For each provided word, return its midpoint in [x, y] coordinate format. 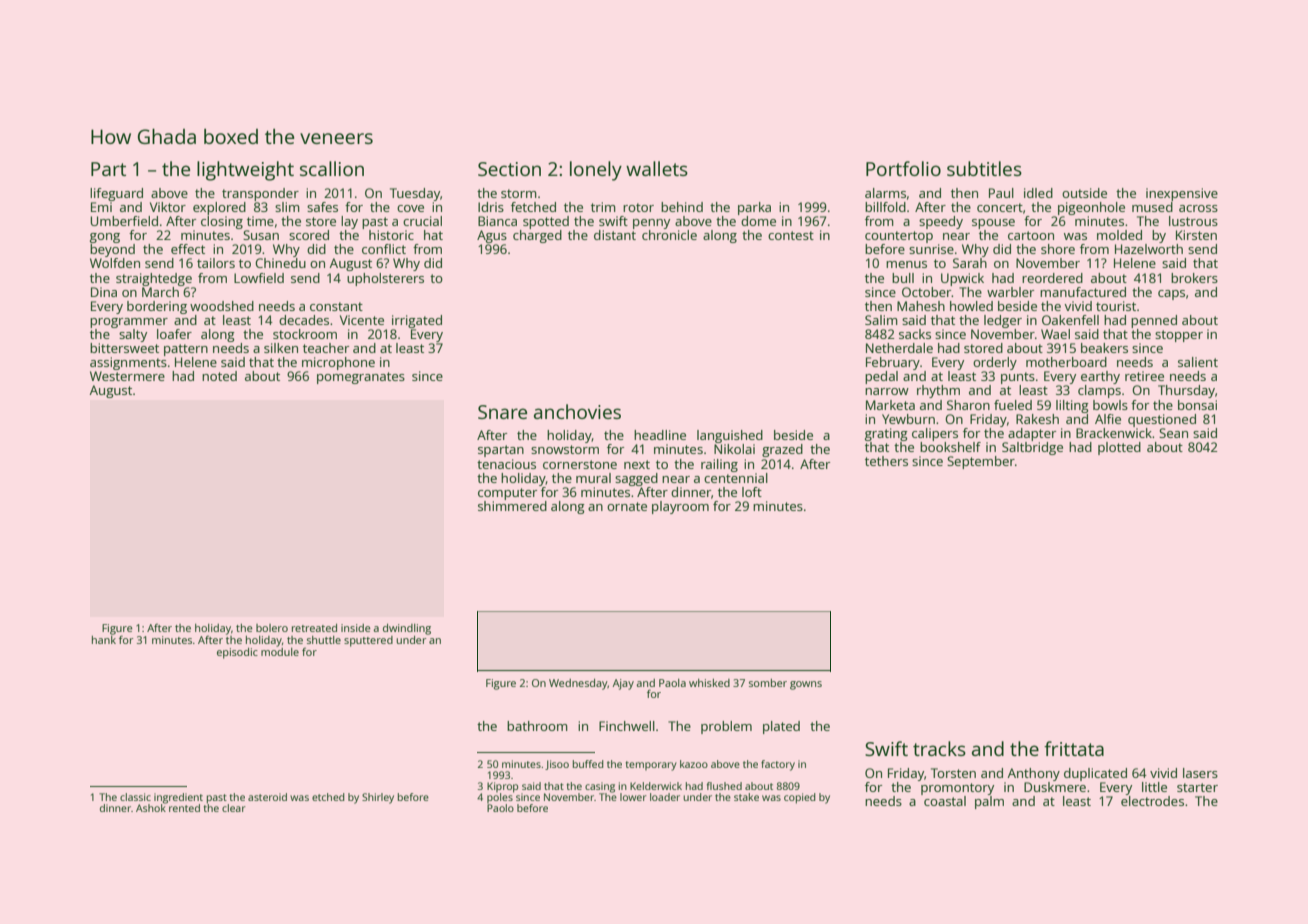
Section [509, 169]
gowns [806, 685]
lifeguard [116, 194]
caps [1171, 295]
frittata [1074, 748]
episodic [237, 653]
